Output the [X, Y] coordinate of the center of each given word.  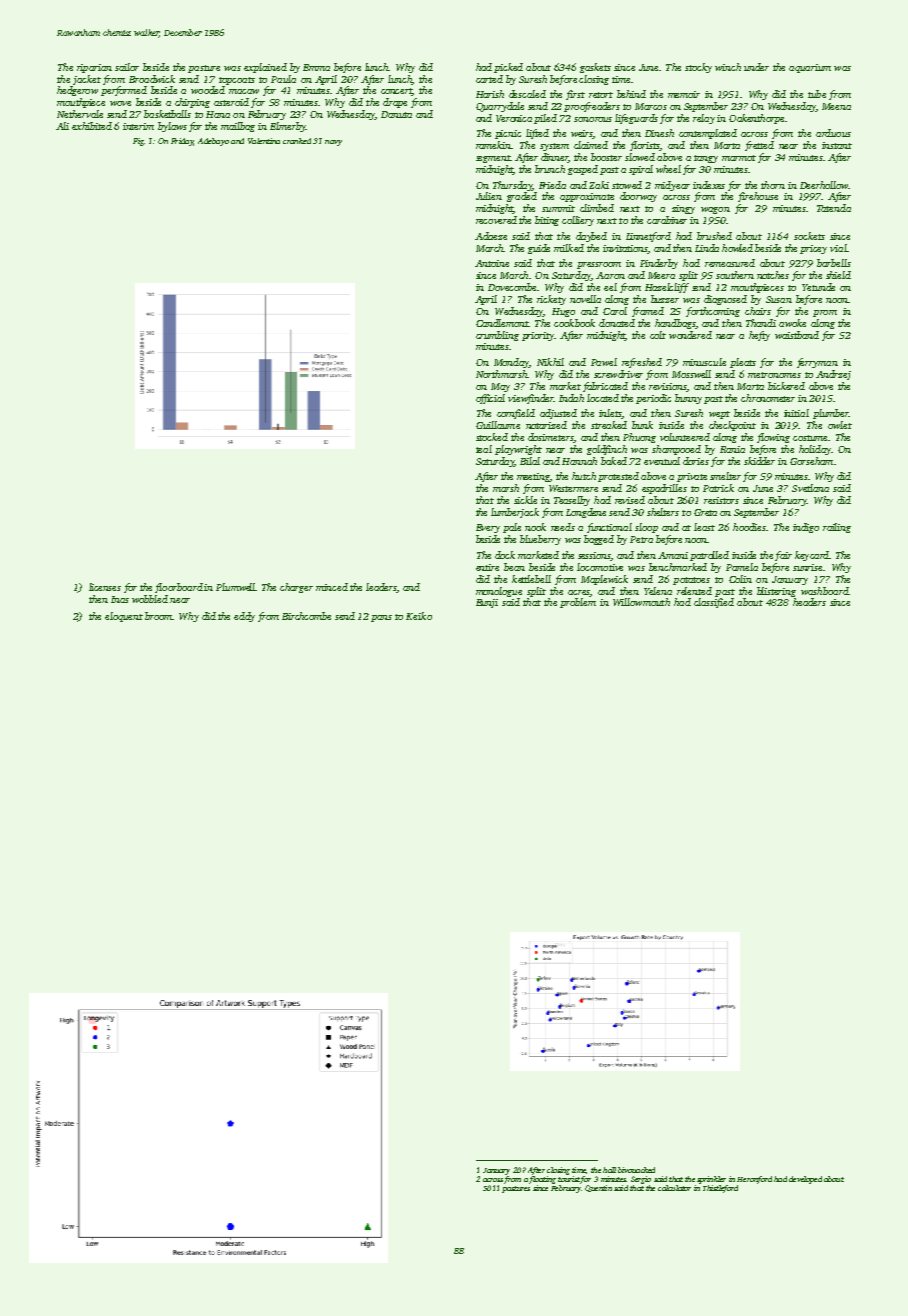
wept [719, 415]
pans [381, 618]
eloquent [124, 617]
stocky [698, 68]
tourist [569, 1179]
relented [694, 591]
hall [609, 1170]
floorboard [179, 588]
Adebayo [213, 142]
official [490, 399]
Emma [316, 67]
